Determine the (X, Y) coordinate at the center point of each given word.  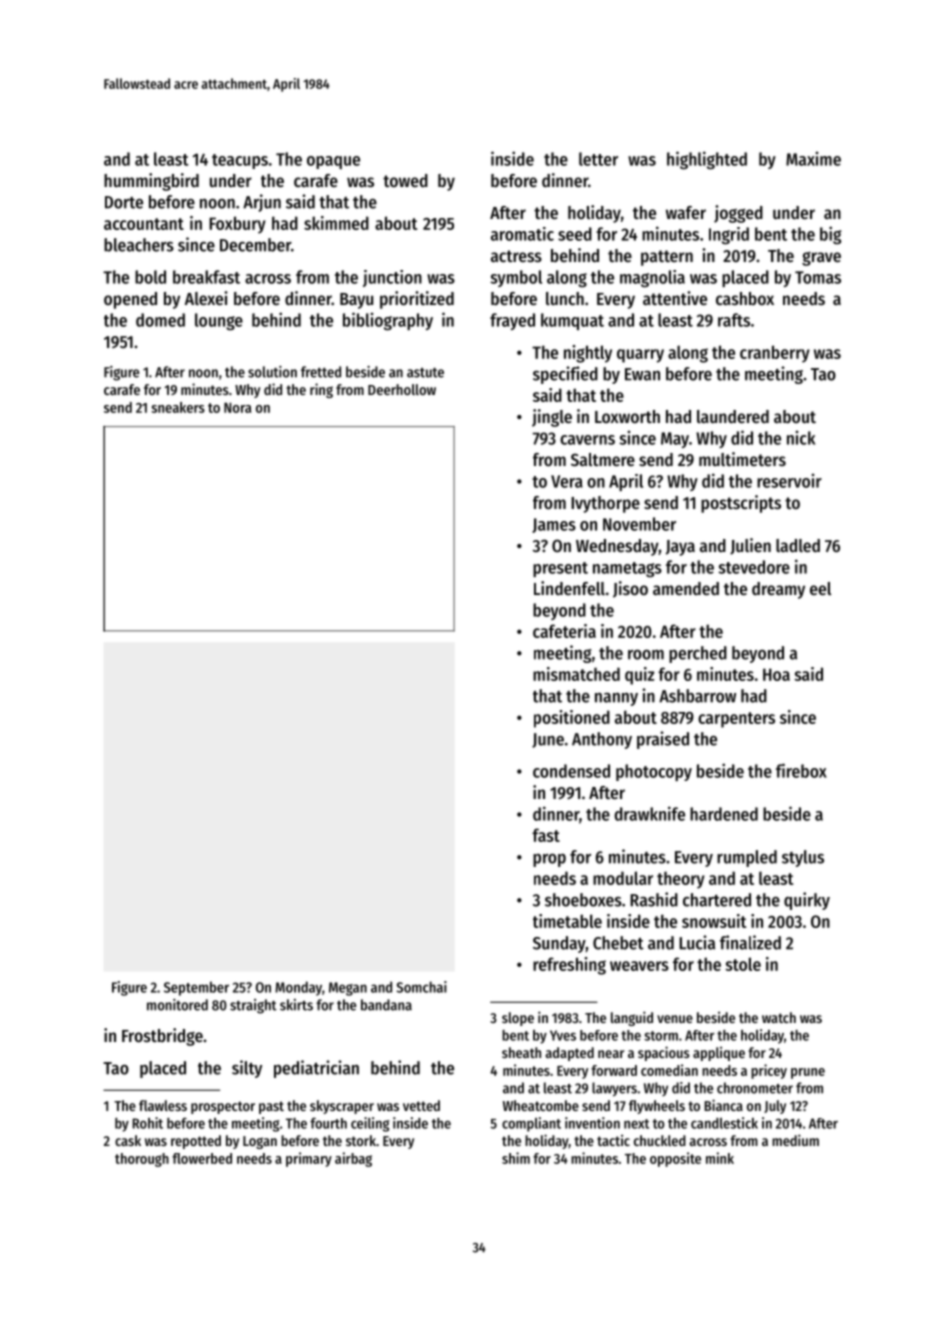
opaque (333, 162)
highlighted (707, 160)
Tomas (818, 277)
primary (309, 1159)
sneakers (178, 407)
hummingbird (151, 182)
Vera (567, 481)
